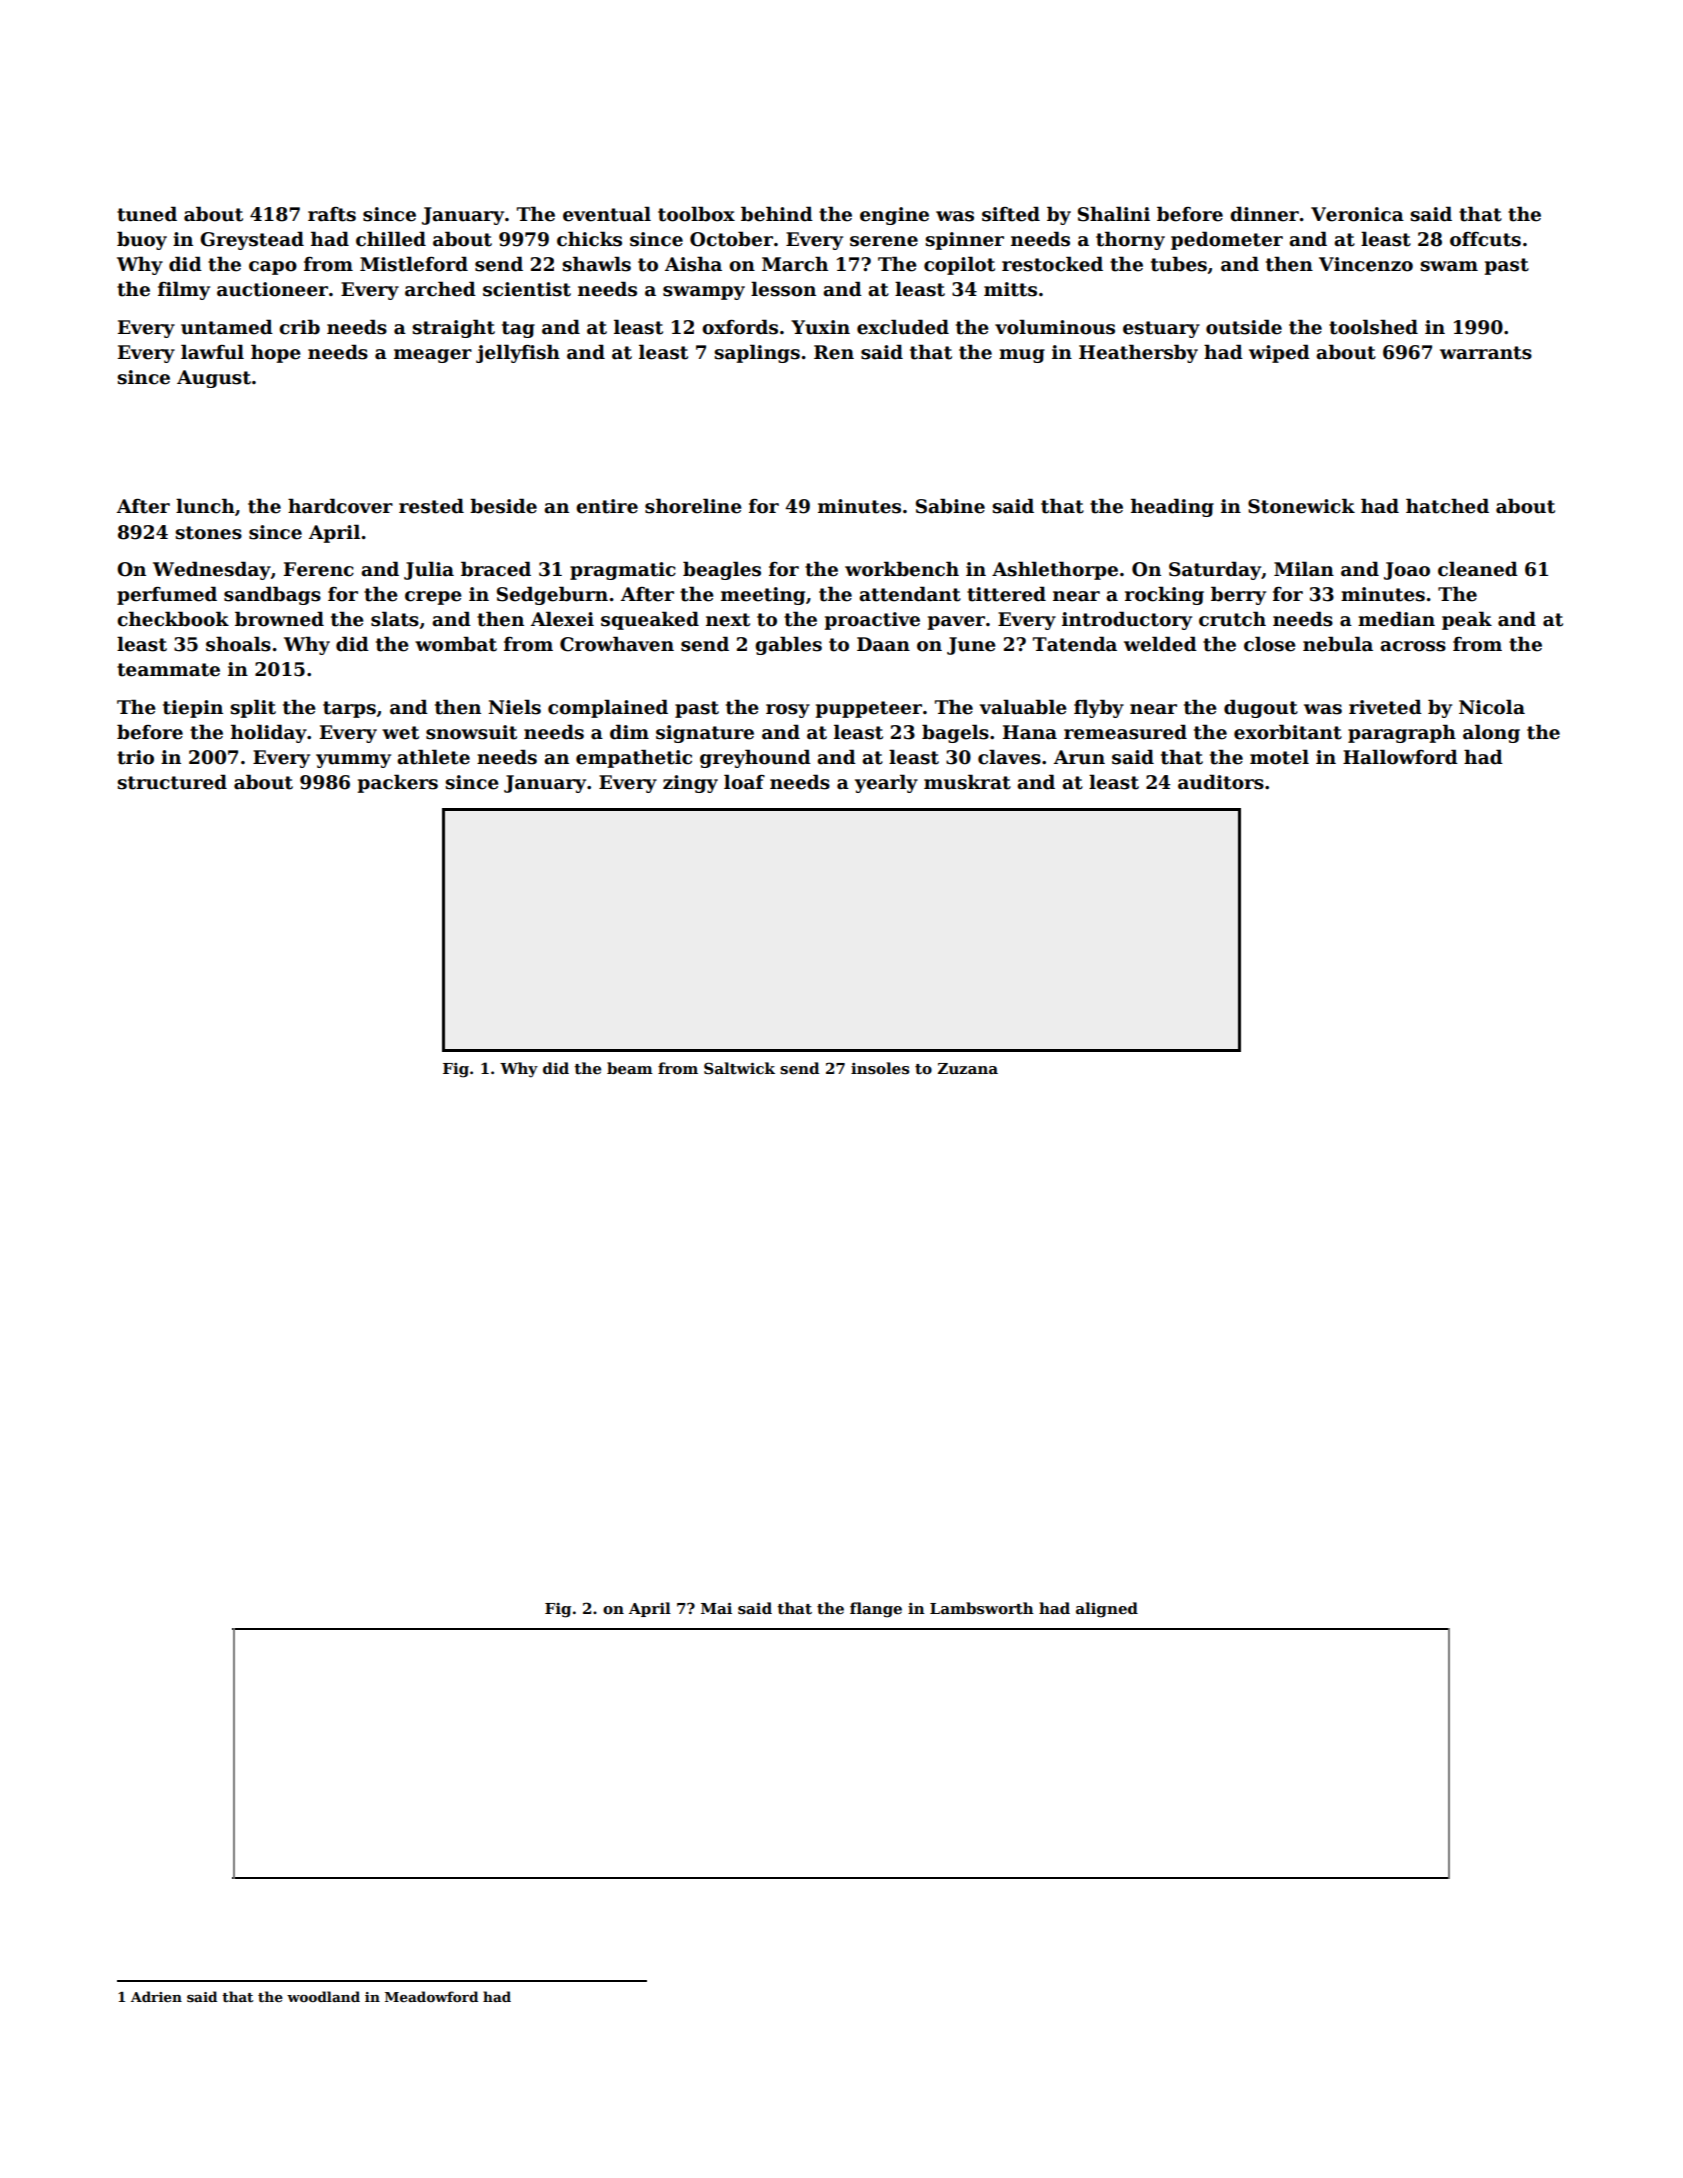  Describe the element at coordinates (323, 1996) in the document. I see `woodland` at that location.
